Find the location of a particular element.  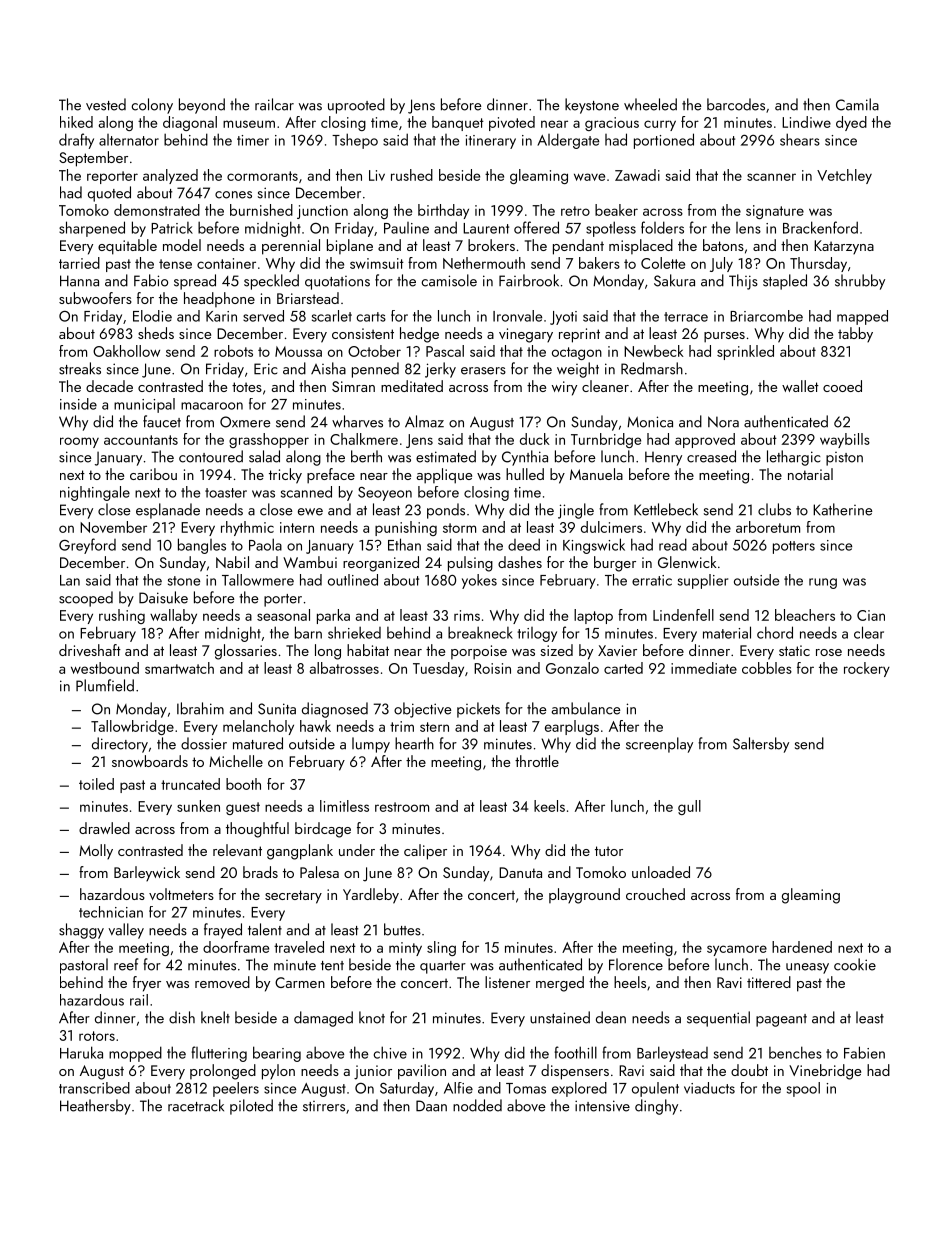

wheeled is located at coordinates (650, 104).
